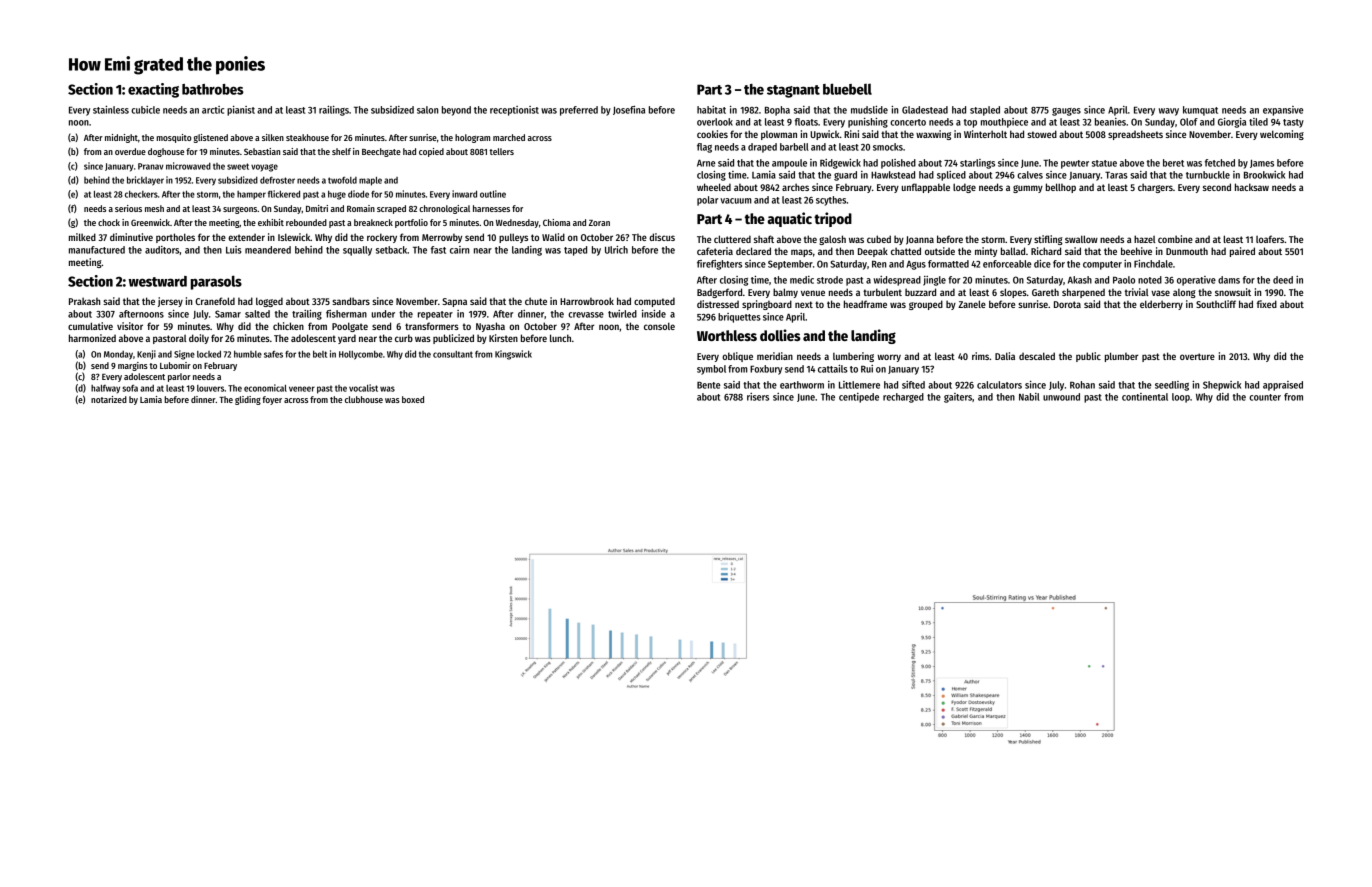  I want to click on stagnant, so click(793, 91).
